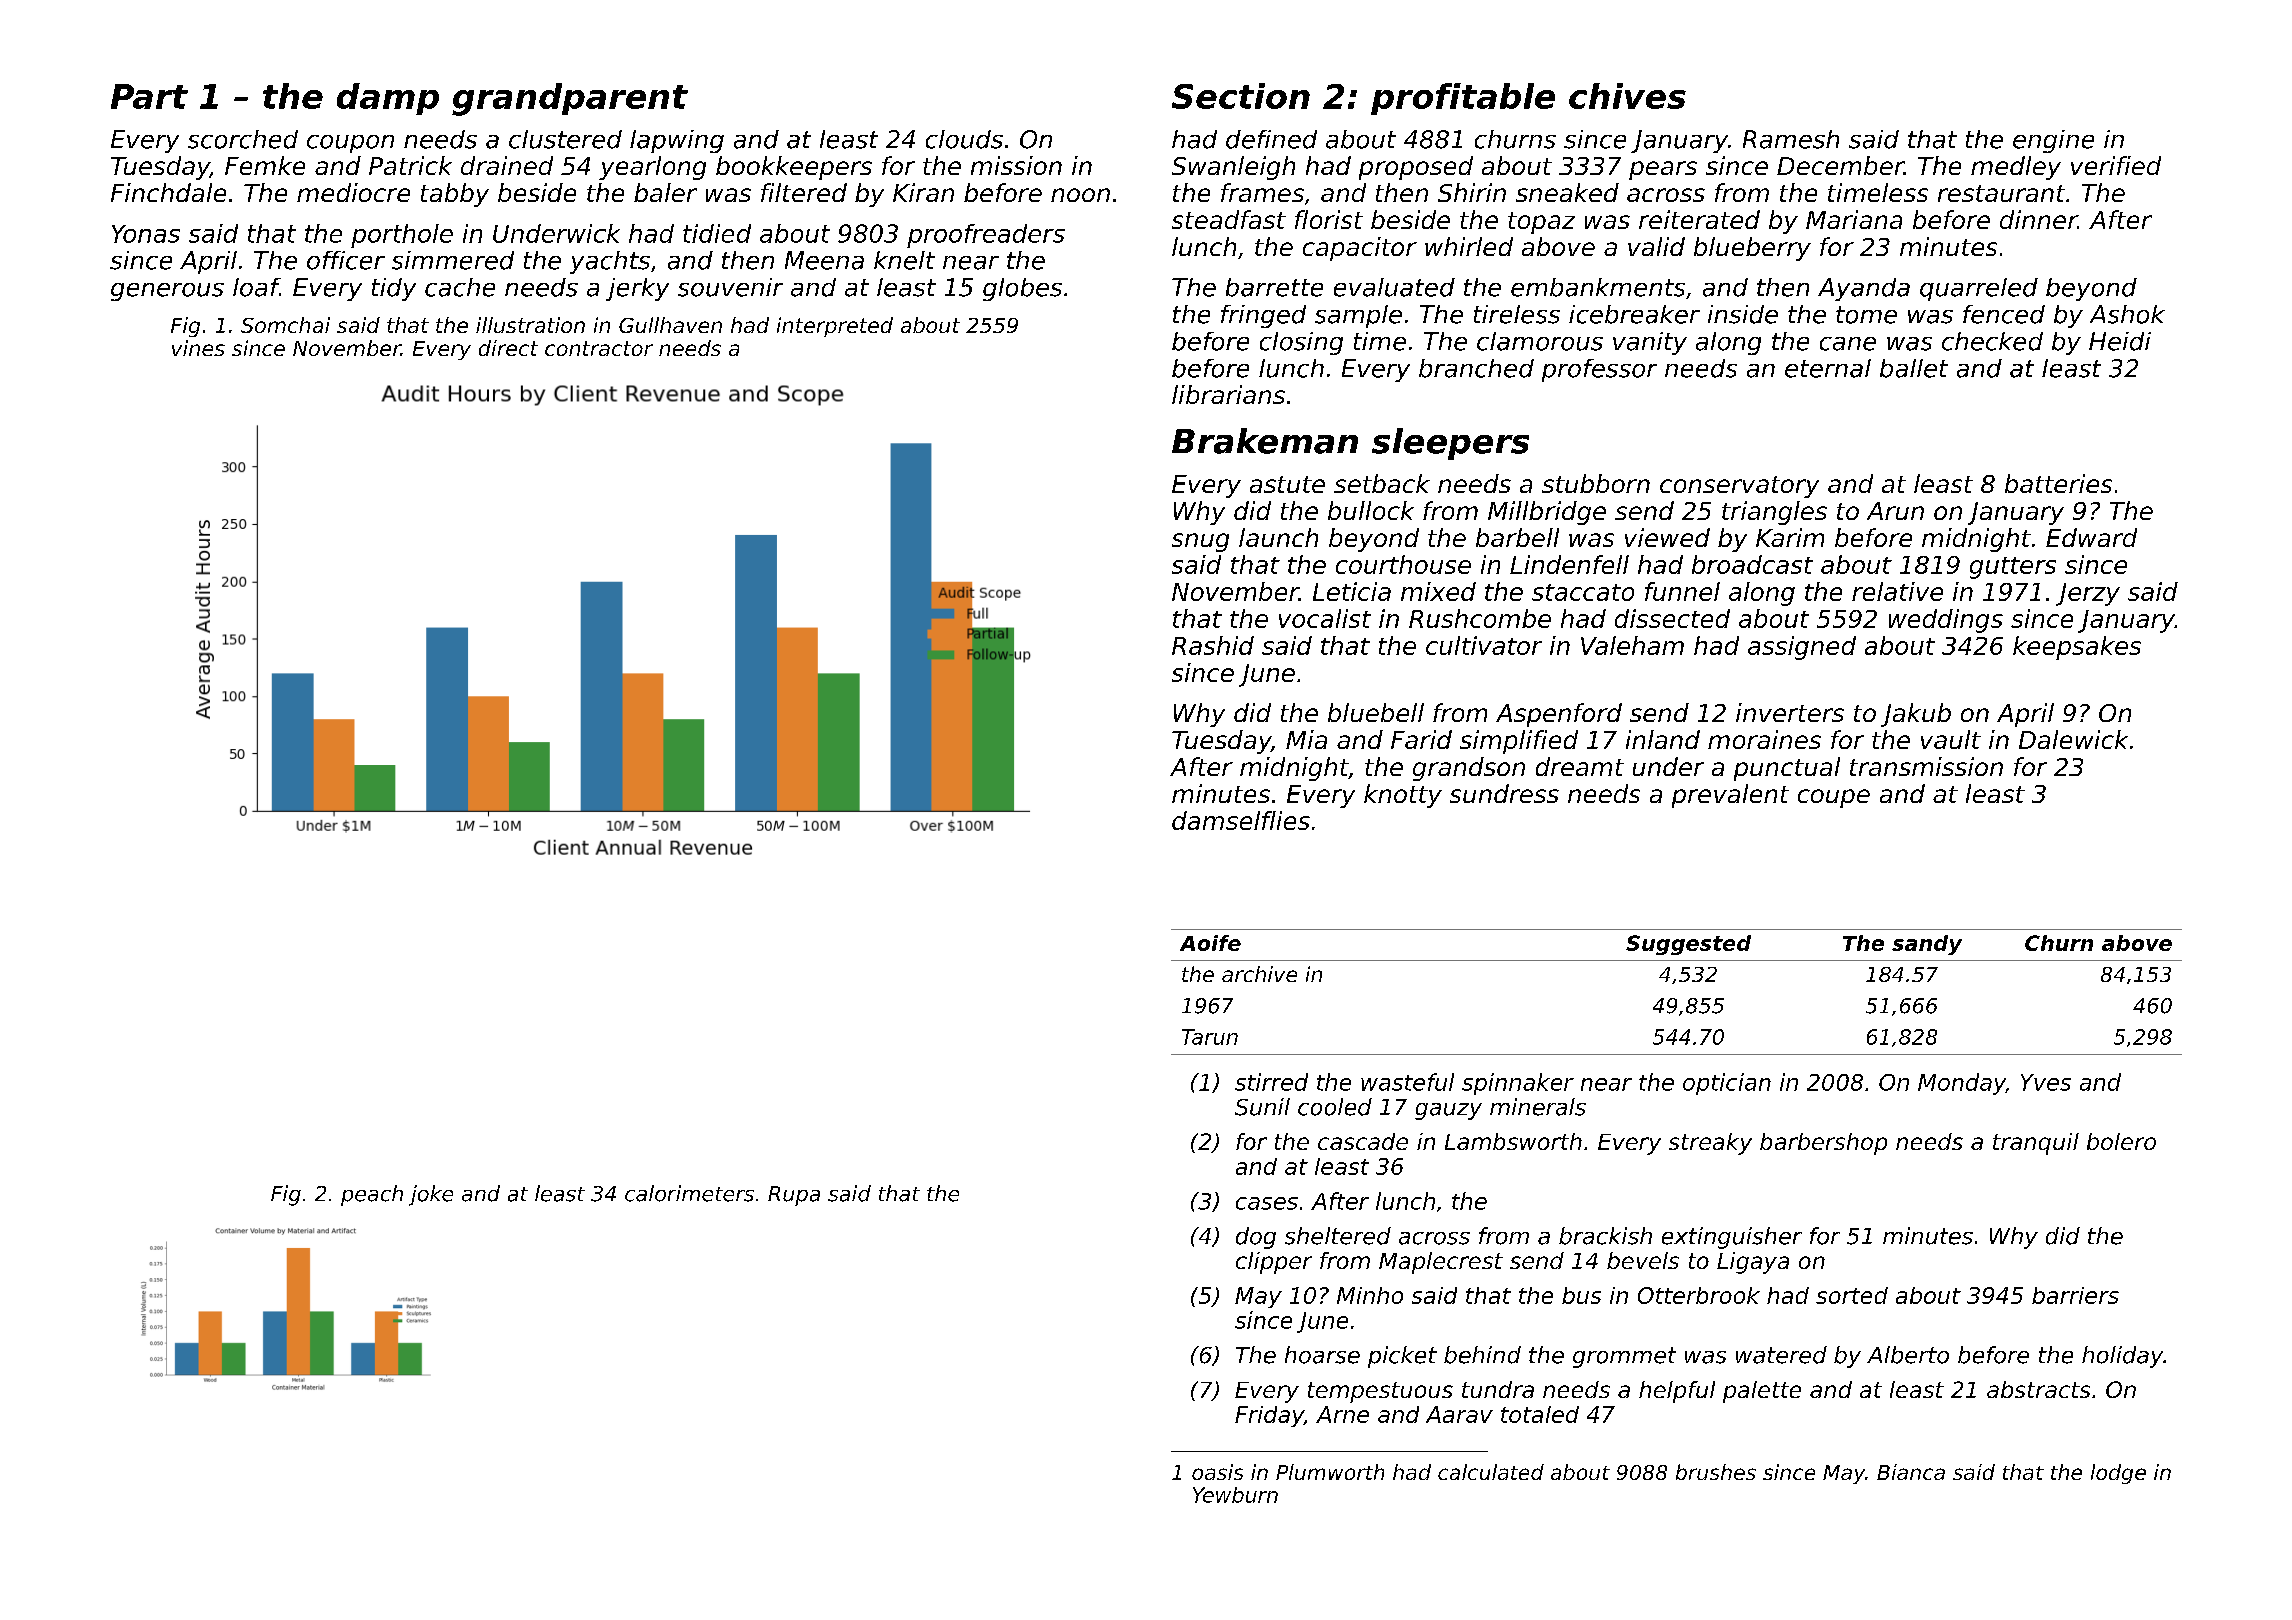  I want to click on setback, so click(1382, 483).
